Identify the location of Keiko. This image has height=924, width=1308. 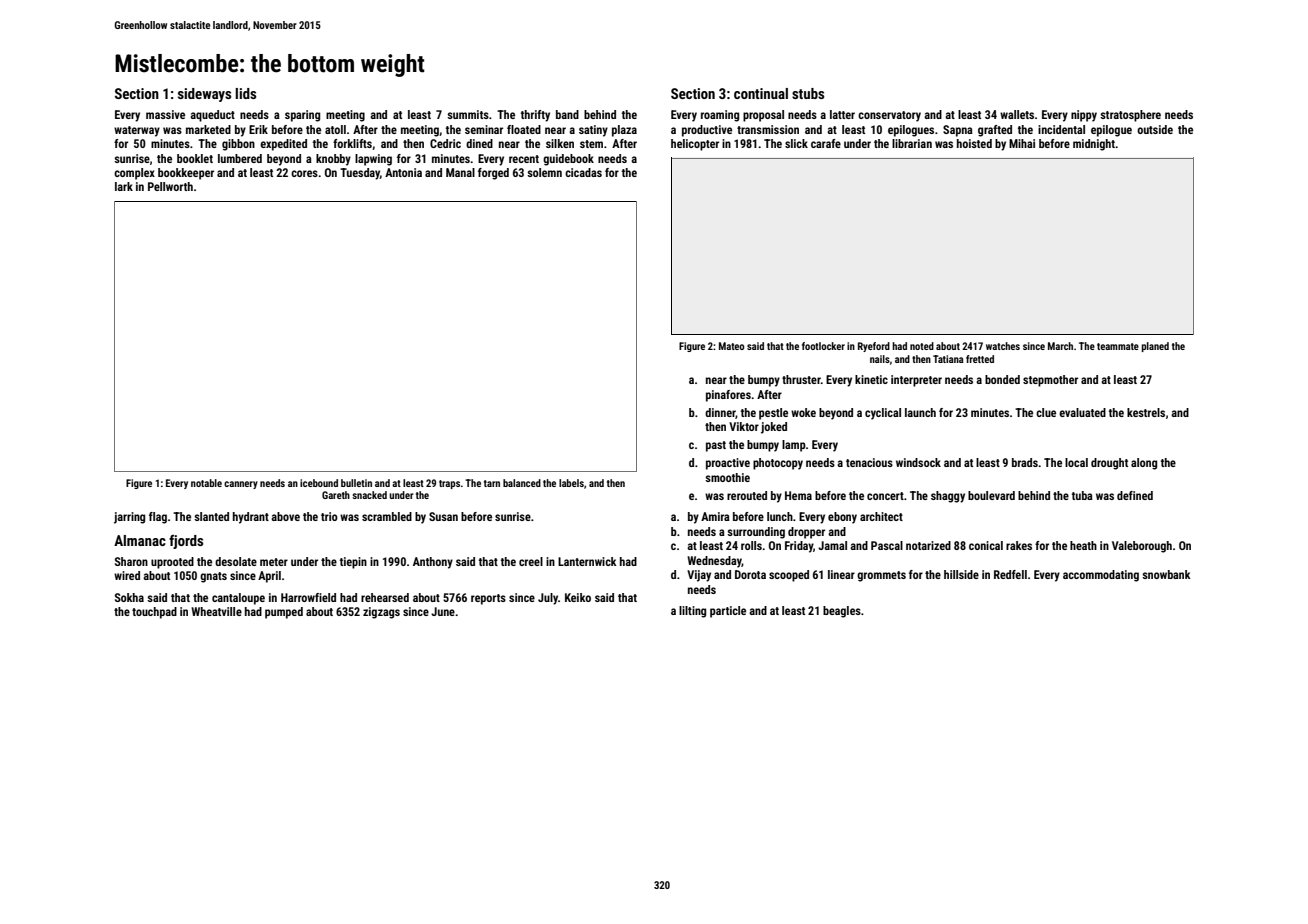
(578, 597).
